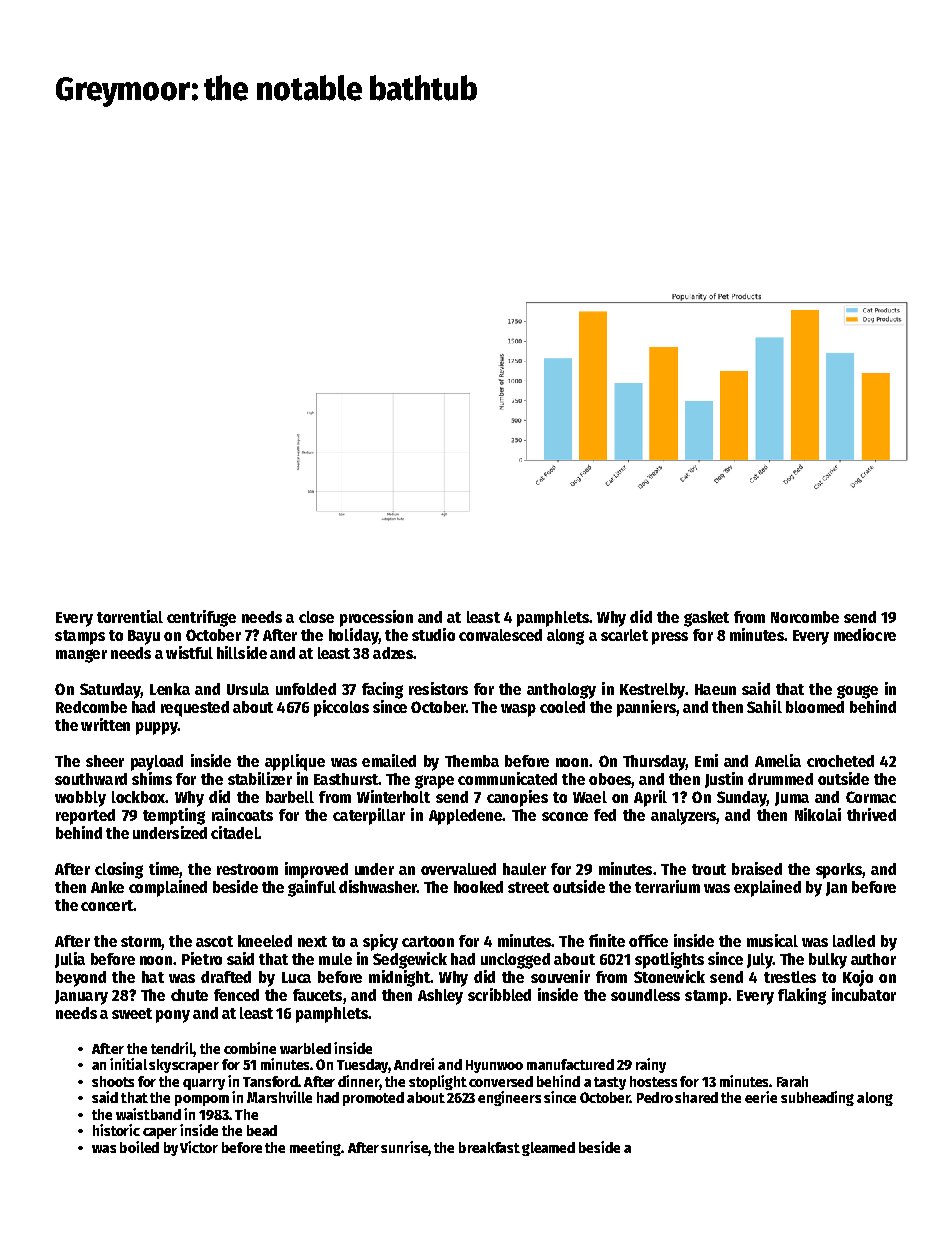 The height and width of the image is (1233, 952). Describe the element at coordinates (128, 1064) in the image. I see `initial` at that location.
